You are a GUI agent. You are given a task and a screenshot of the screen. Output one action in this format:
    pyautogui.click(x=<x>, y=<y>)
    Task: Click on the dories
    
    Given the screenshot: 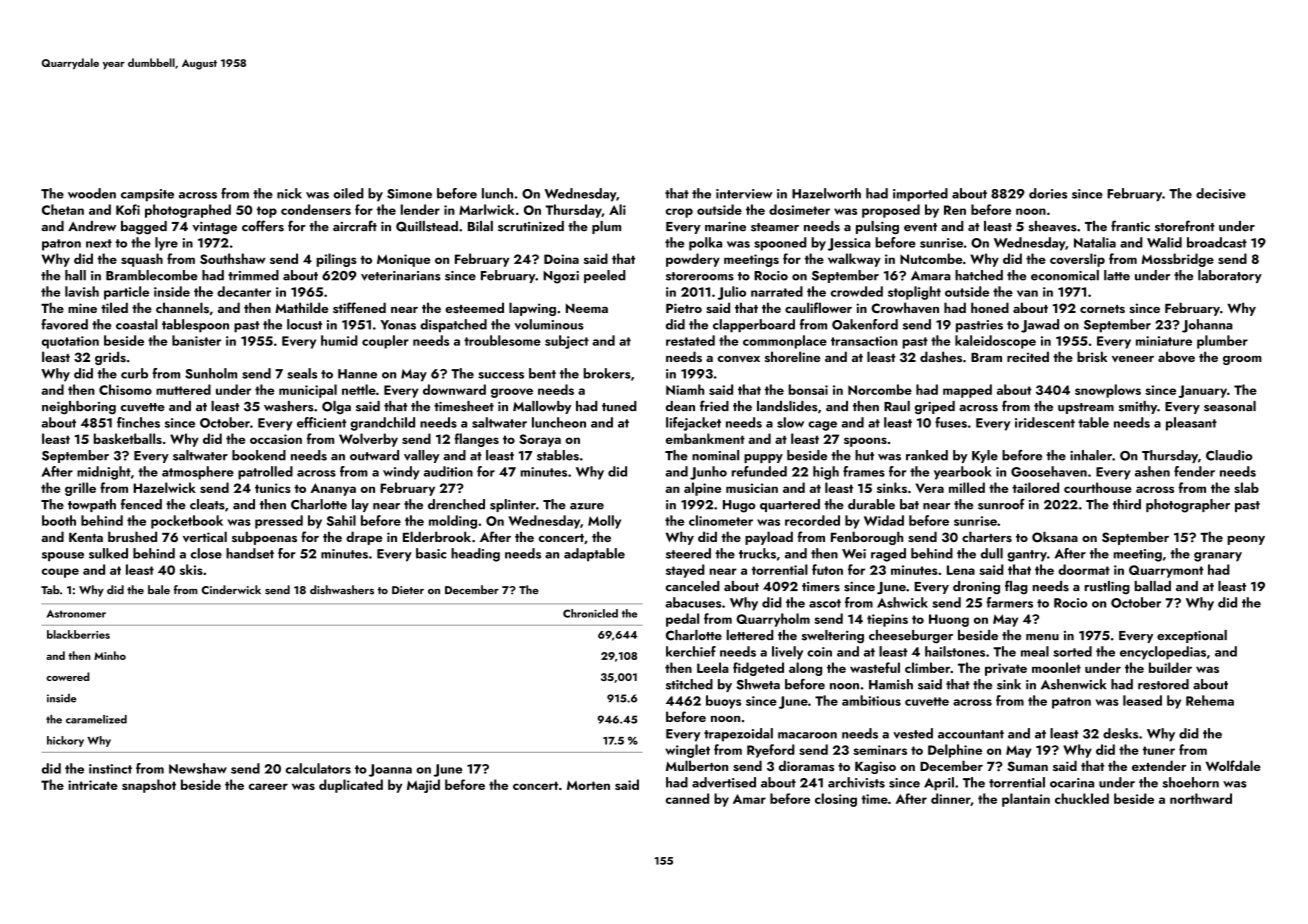 What is the action you would take?
    pyautogui.click(x=1048, y=193)
